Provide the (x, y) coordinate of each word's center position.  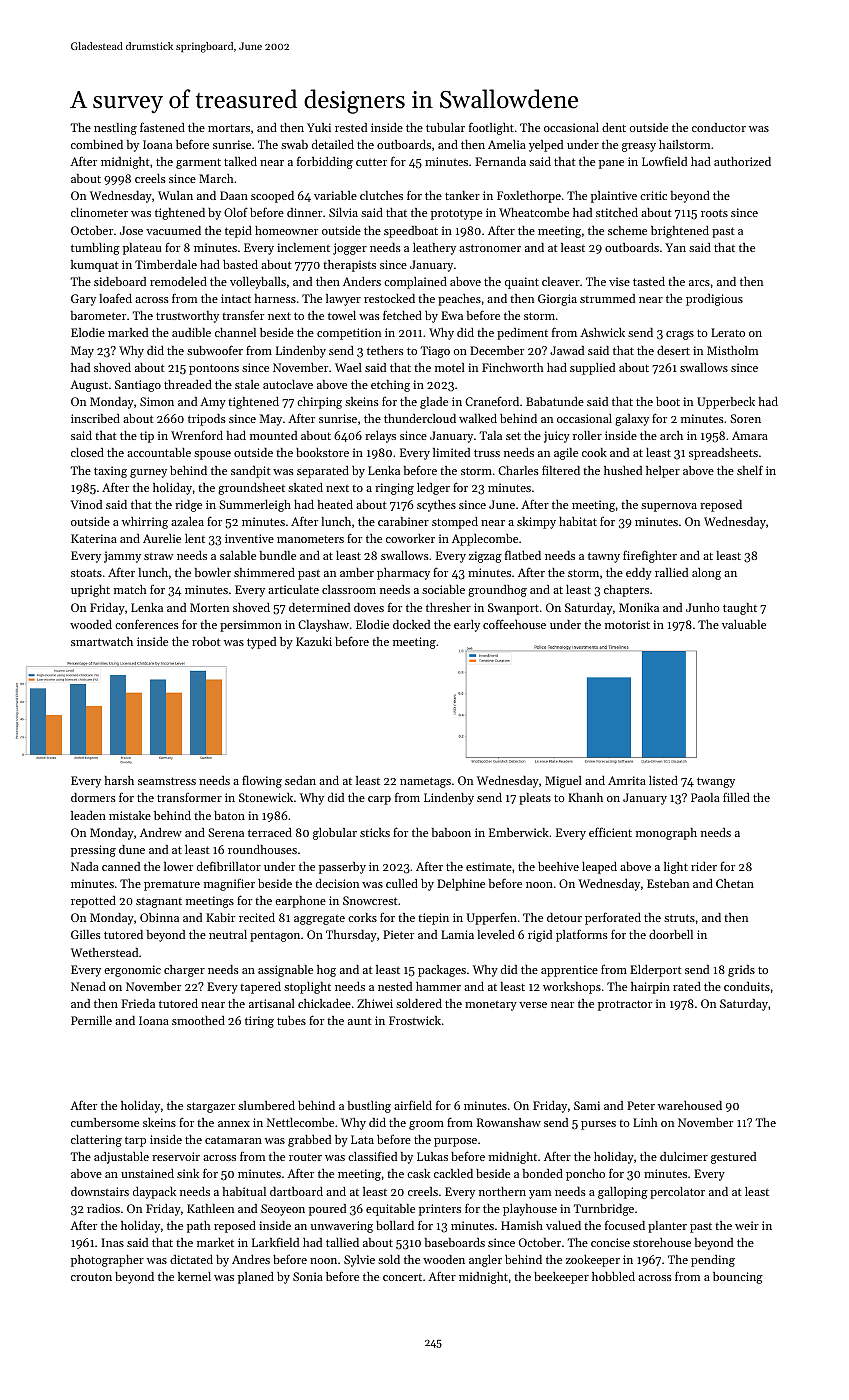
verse (533, 1005)
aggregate (319, 920)
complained (415, 283)
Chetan (735, 883)
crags (680, 335)
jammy (122, 557)
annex (234, 1124)
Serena (226, 832)
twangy (716, 782)
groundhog (497, 591)
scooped (272, 197)
